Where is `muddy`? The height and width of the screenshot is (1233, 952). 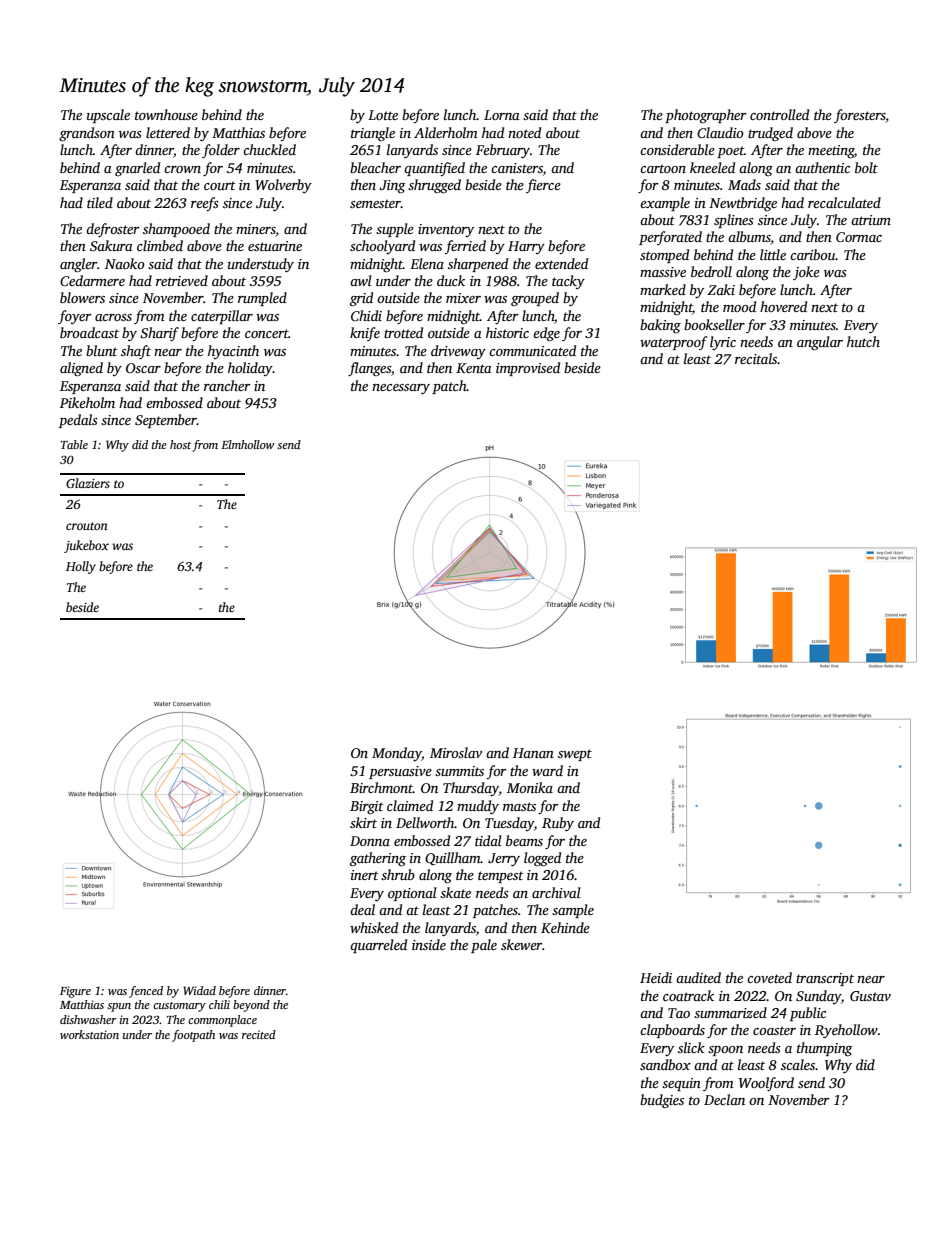 muddy is located at coordinates (478, 807).
